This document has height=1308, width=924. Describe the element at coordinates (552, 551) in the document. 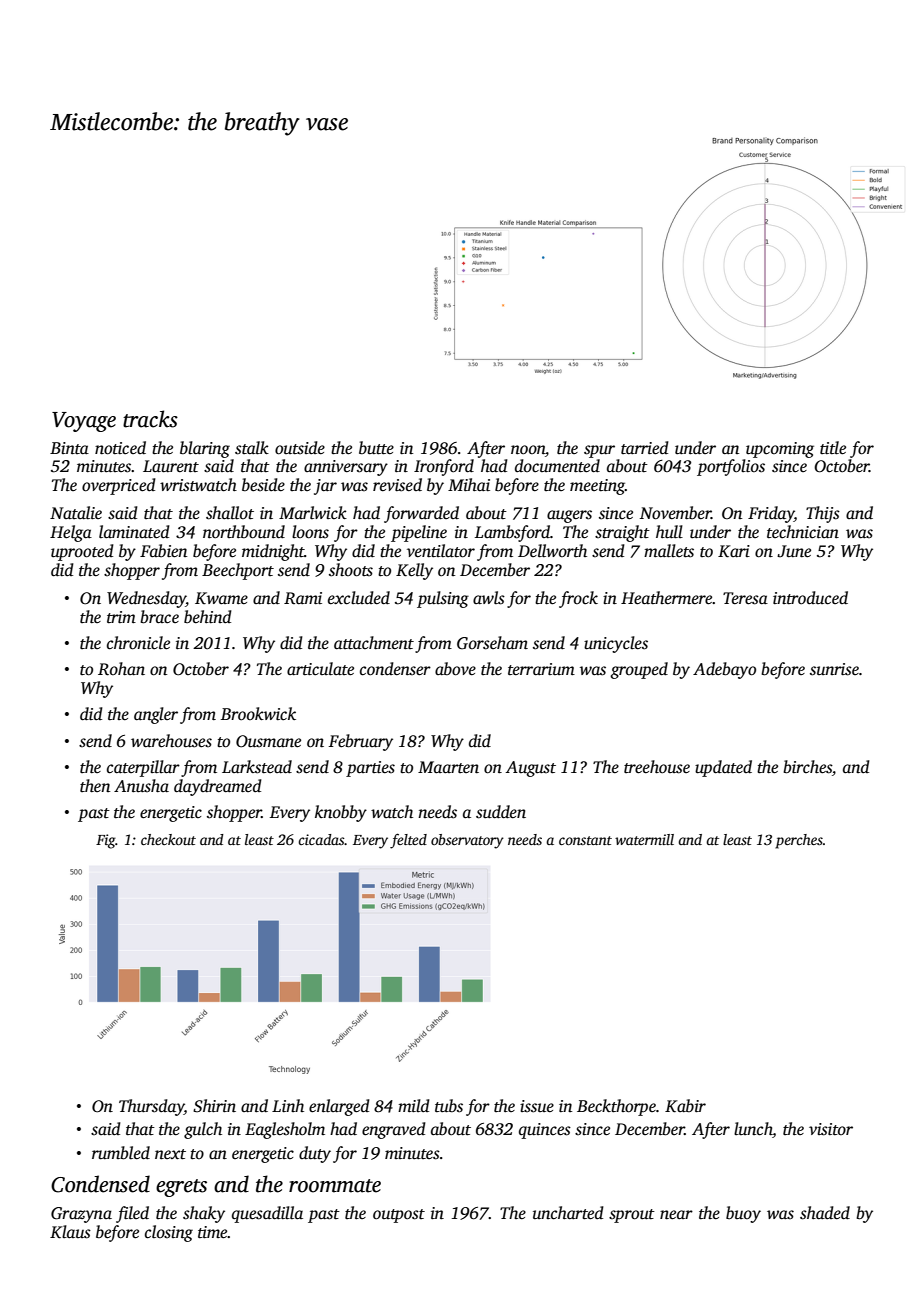

I see `Dellworth` at that location.
